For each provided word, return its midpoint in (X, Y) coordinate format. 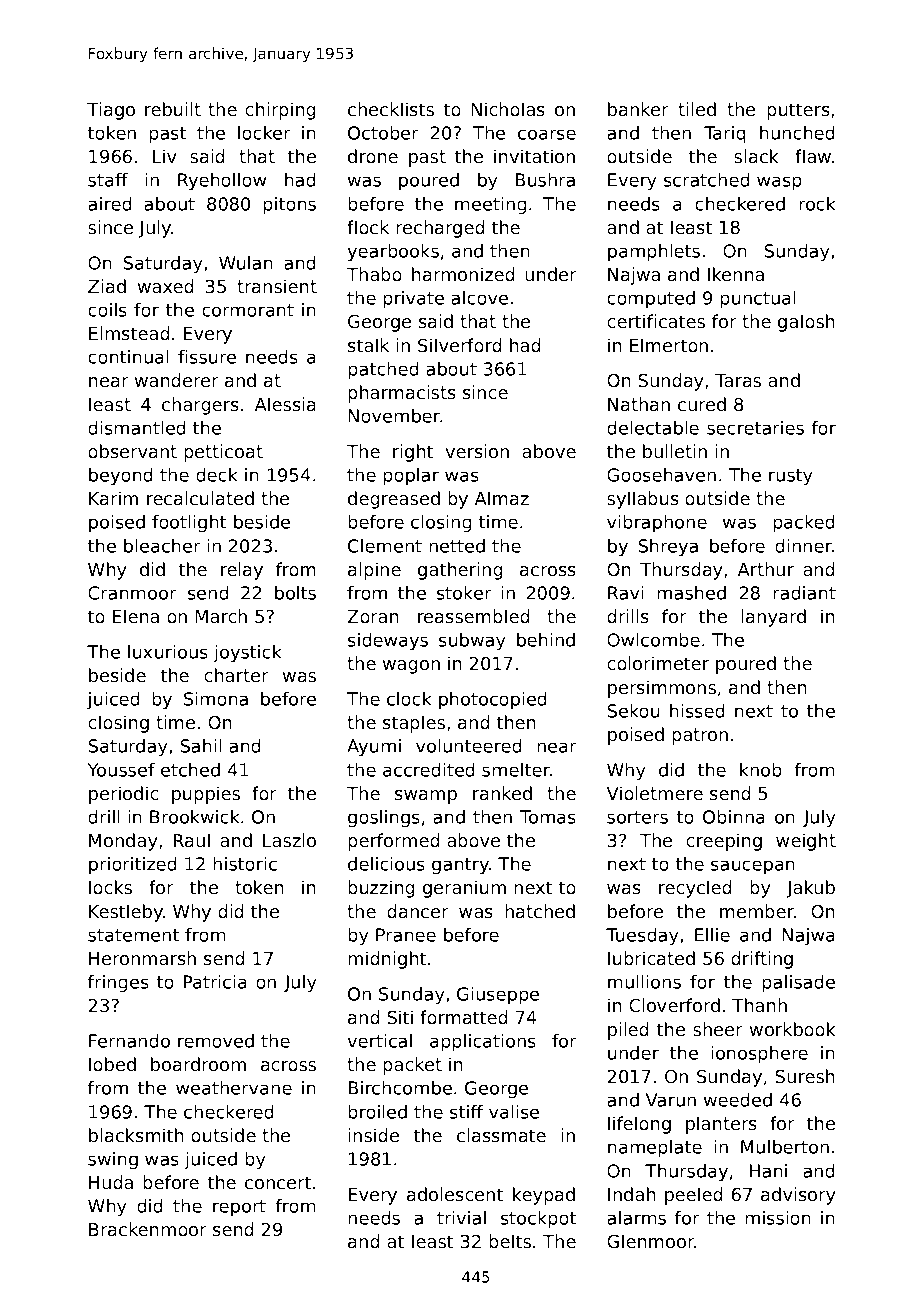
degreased (394, 500)
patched (383, 370)
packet (412, 1066)
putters (798, 111)
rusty (790, 477)
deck (217, 475)
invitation (534, 156)
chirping (280, 111)
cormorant (248, 310)
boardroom (198, 1064)
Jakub (810, 889)
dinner (803, 546)
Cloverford (674, 1005)
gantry (460, 866)
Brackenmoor (148, 1229)
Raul (191, 840)
